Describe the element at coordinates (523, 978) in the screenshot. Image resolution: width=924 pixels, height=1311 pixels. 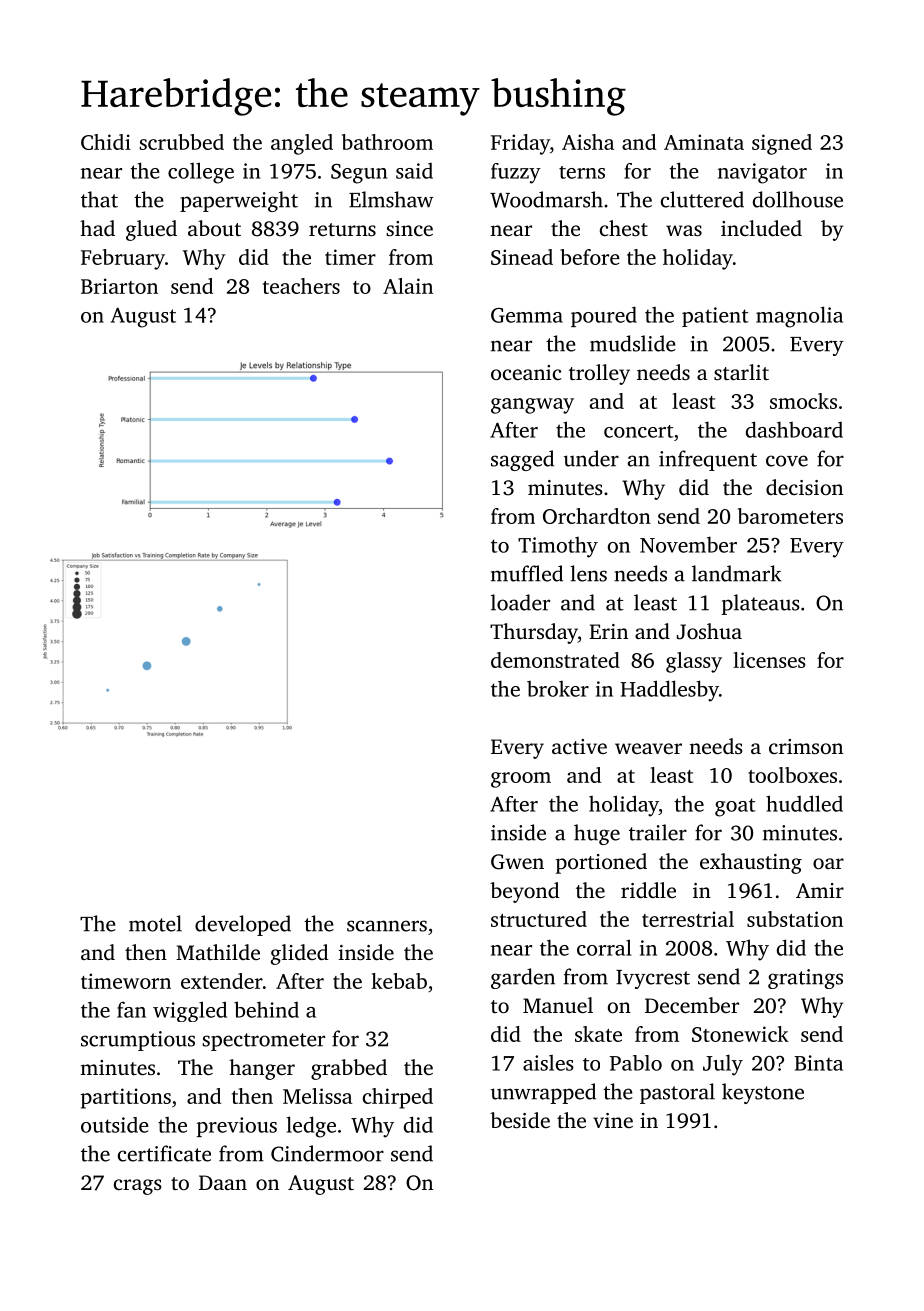
I see `garden` at that location.
